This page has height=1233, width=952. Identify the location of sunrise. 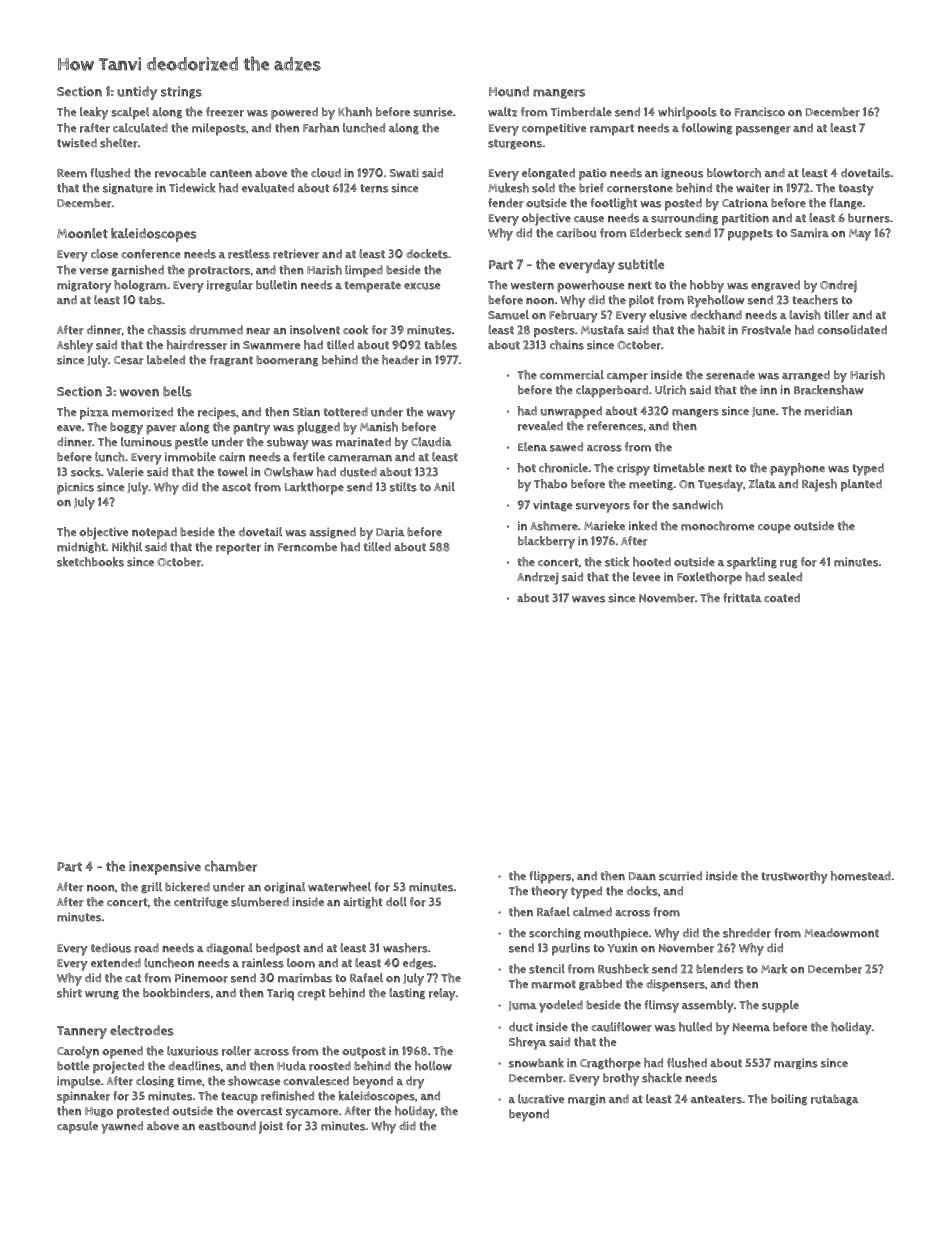
(433, 112).
